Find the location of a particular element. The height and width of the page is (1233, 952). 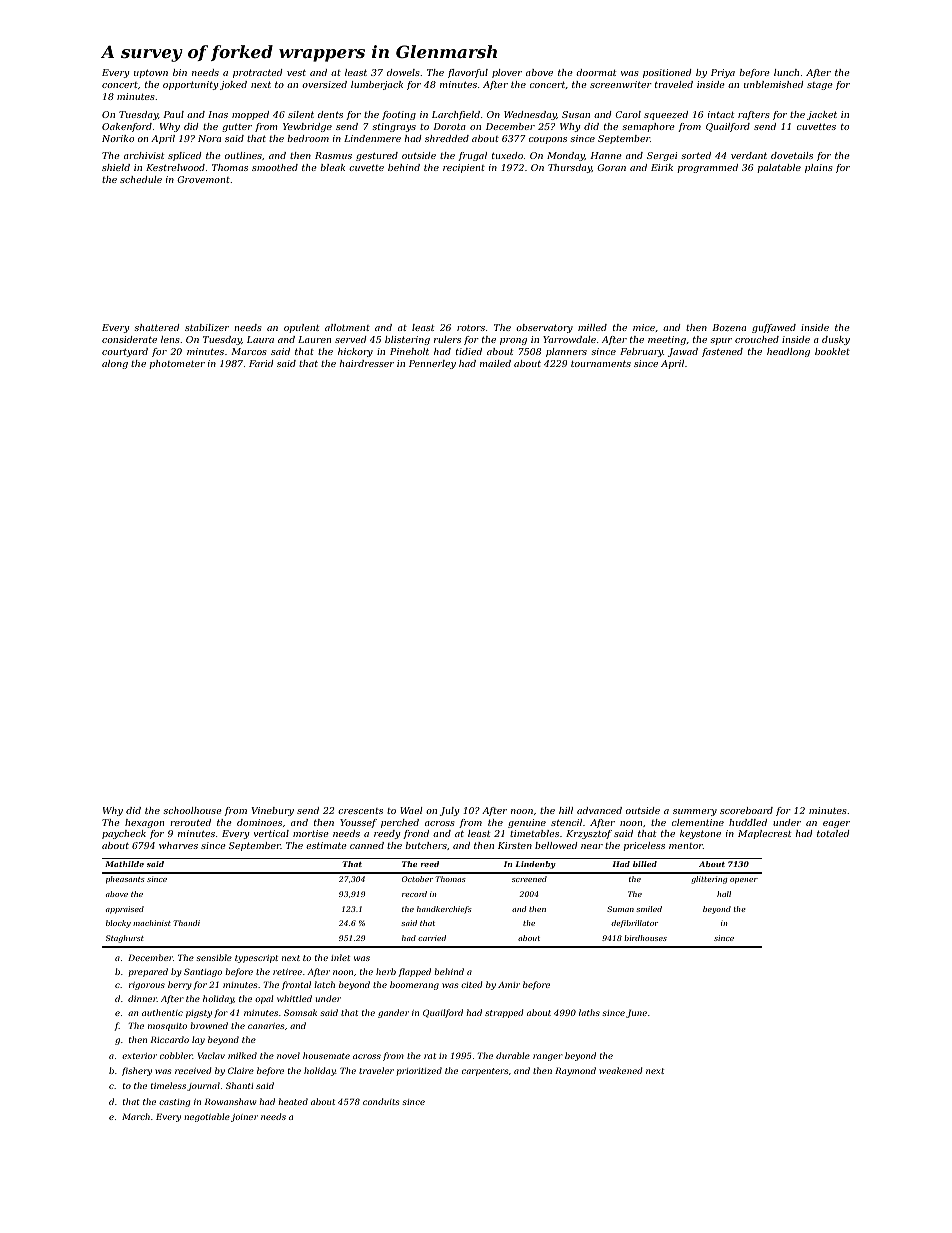

hexagon is located at coordinates (144, 823).
